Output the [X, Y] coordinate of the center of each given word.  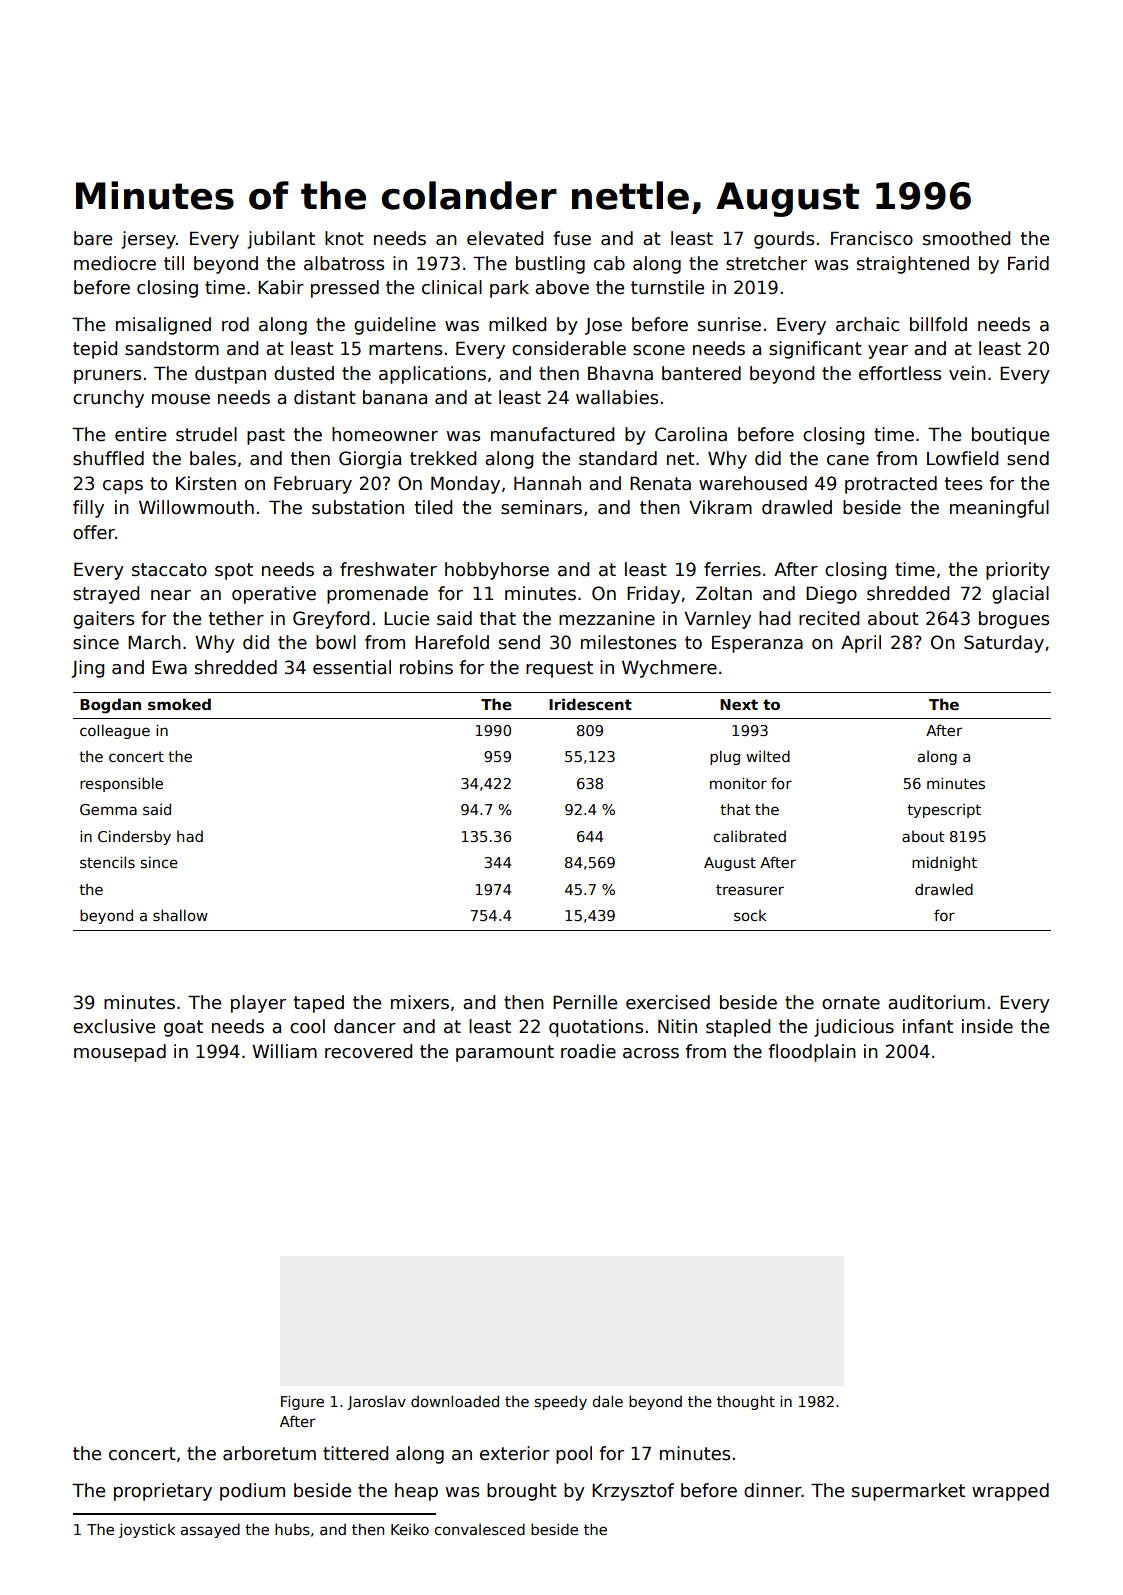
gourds [784, 240]
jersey [148, 240]
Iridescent [590, 704]
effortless [900, 373]
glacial [1020, 595]
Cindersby [134, 837]
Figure [302, 1402]
